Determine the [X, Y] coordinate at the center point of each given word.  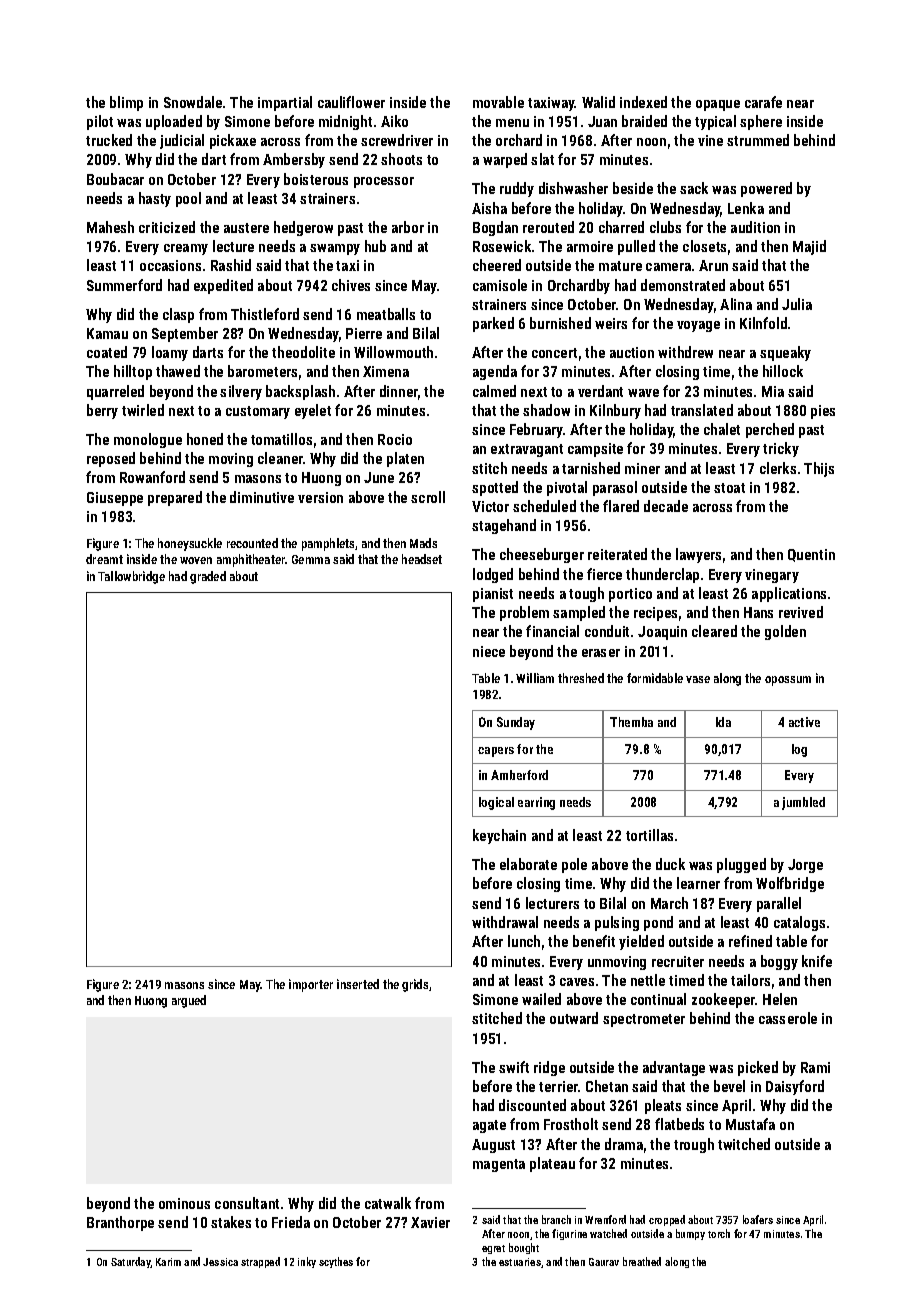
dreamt [104, 559]
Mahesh [110, 227]
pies [823, 412]
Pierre [364, 333]
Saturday [131, 1262]
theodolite [303, 352]
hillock [783, 371]
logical [496, 803]
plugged [741, 865]
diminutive [262, 497]
